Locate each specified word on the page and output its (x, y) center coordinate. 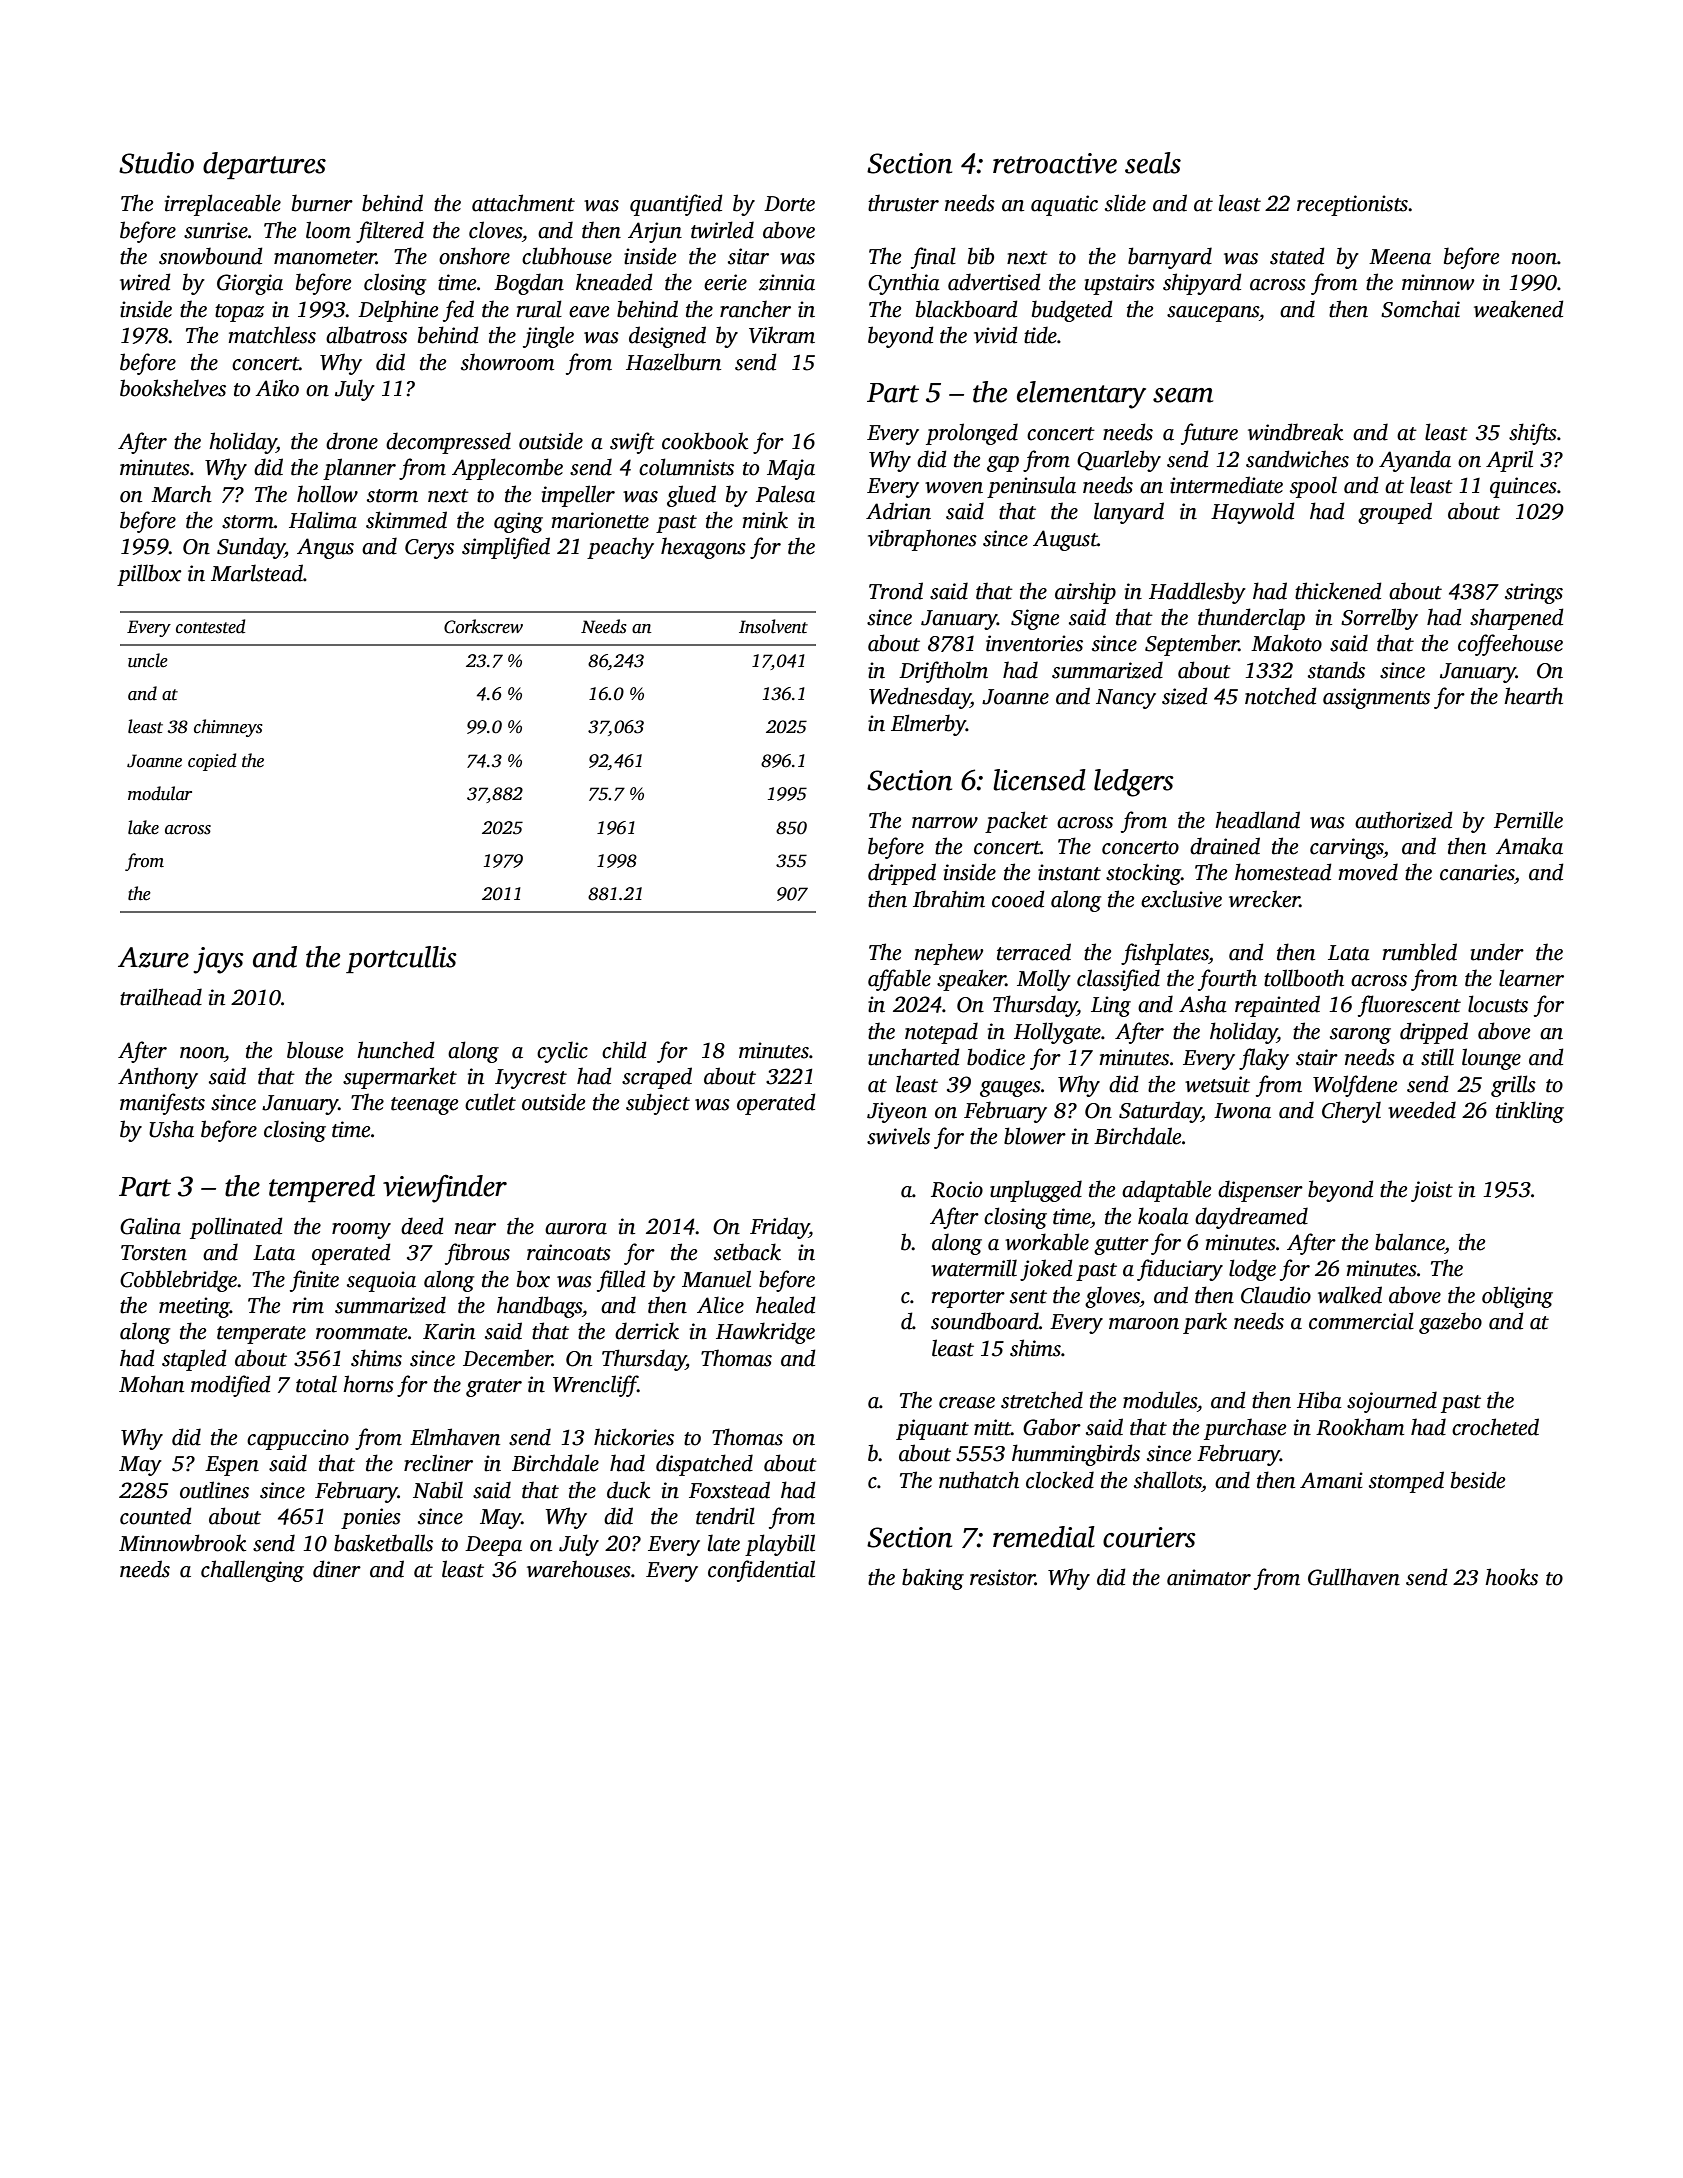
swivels (898, 1136)
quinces (1523, 487)
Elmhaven (455, 1437)
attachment (523, 203)
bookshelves (173, 388)
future (1209, 434)
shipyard (1202, 284)
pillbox (149, 575)
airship (1085, 593)
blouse (315, 1050)
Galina (150, 1226)
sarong (1360, 1036)
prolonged (972, 434)
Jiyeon (897, 1112)
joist (1432, 1191)
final (933, 258)
